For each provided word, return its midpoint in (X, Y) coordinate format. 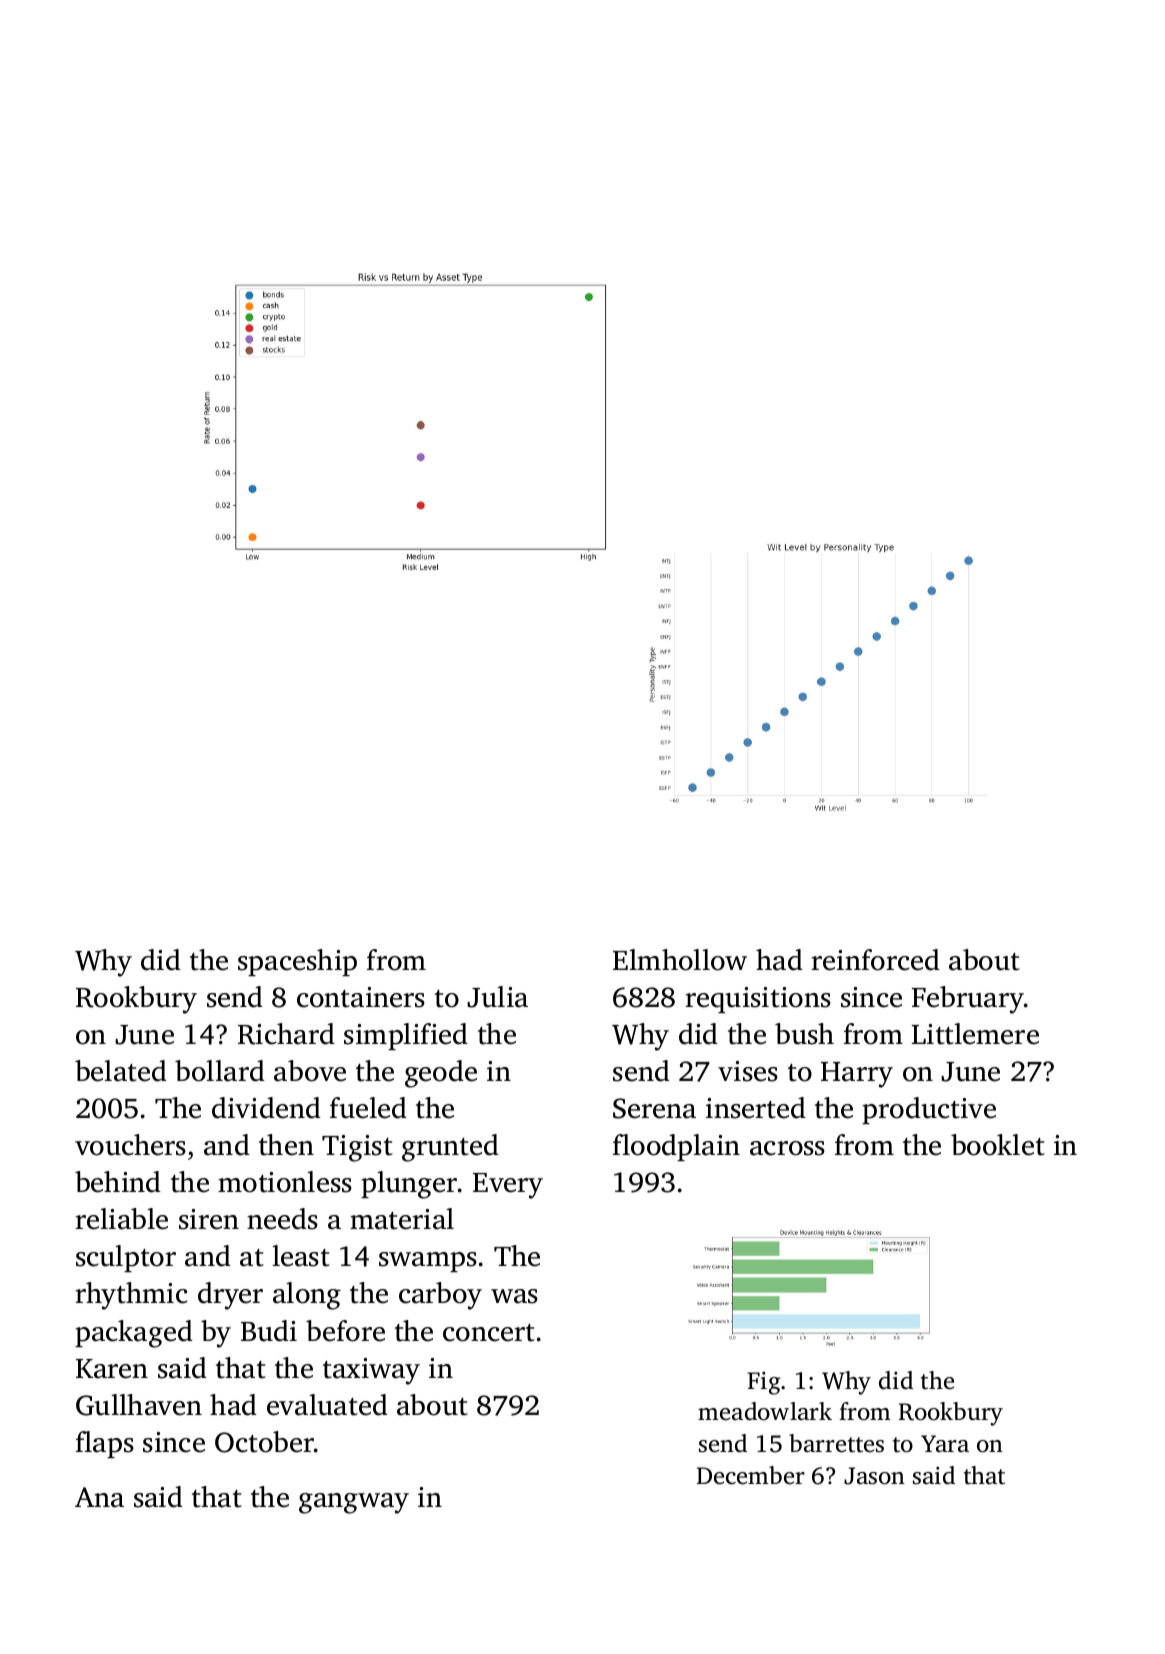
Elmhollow (680, 960)
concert (489, 1333)
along (307, 1296)
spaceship (297, 962)
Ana (99, 1497)
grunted (450, 1148)
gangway (354, 1503)
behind (118, 1182)
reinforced (875, 960)
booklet (998, 1145)
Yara (945, 1443)
